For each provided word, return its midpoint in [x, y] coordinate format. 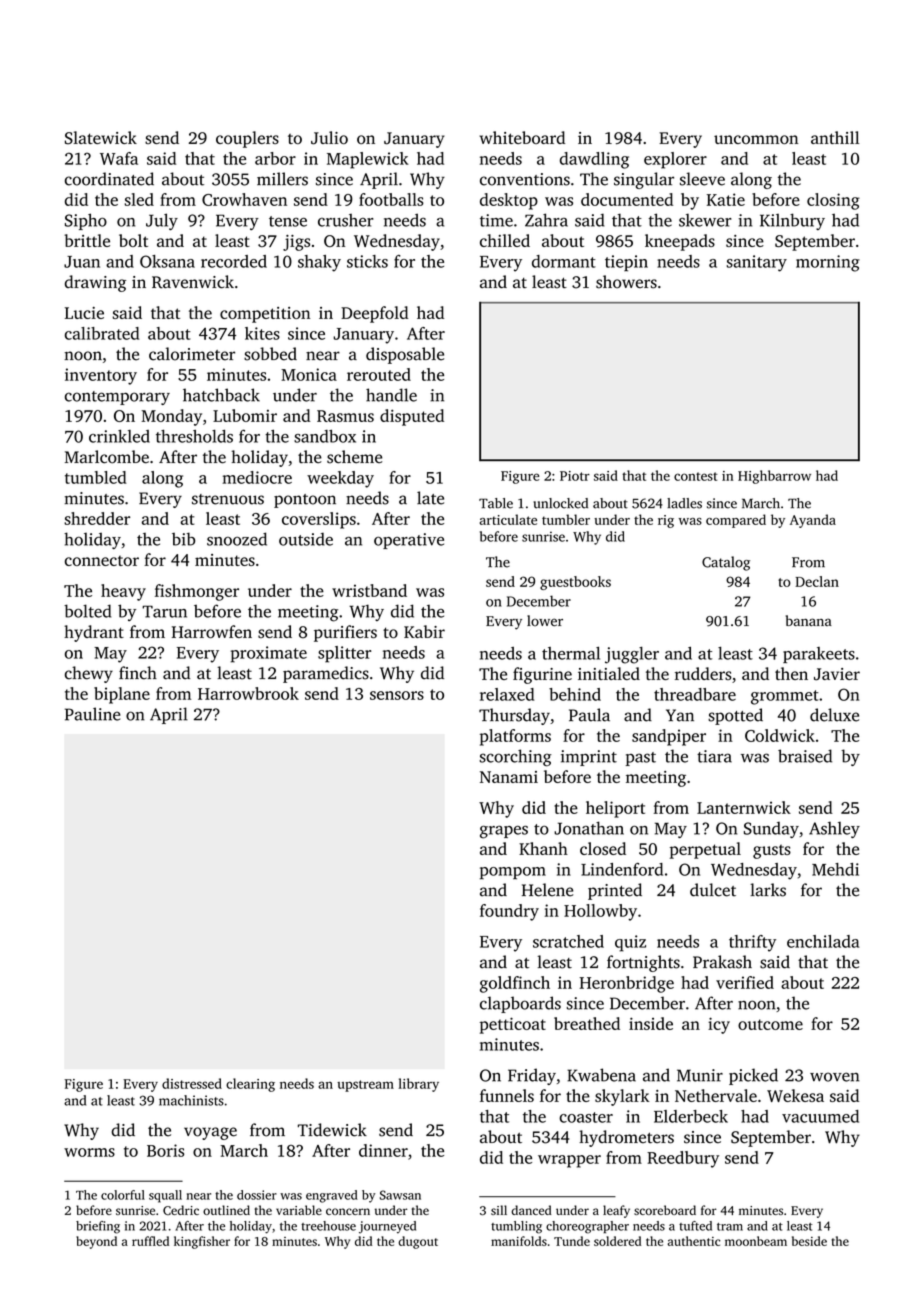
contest [696, 476]
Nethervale [716, 1095]
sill [499, 1210]
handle [391, 395]
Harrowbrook [248, 693]
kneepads [680, 242]
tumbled [96, 477]
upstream [365, 1086]
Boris [165, 1150]
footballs [391, 199]
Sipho [86, 221]
